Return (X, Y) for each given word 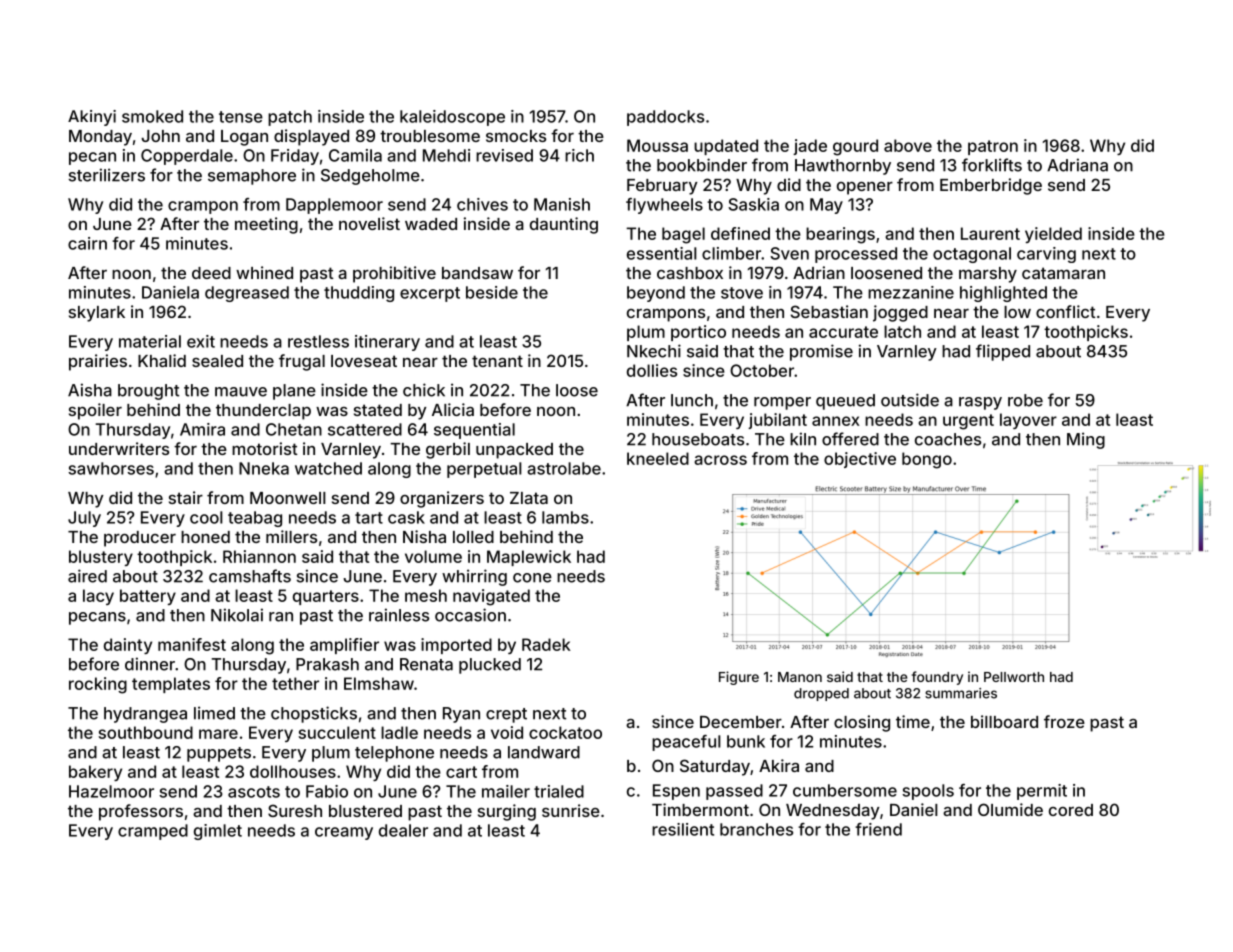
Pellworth (1014, 677)
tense (241, 117)
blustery (101, 558)
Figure (739, 678)
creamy (344, 833)
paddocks (665, 118)
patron (993, 147)
